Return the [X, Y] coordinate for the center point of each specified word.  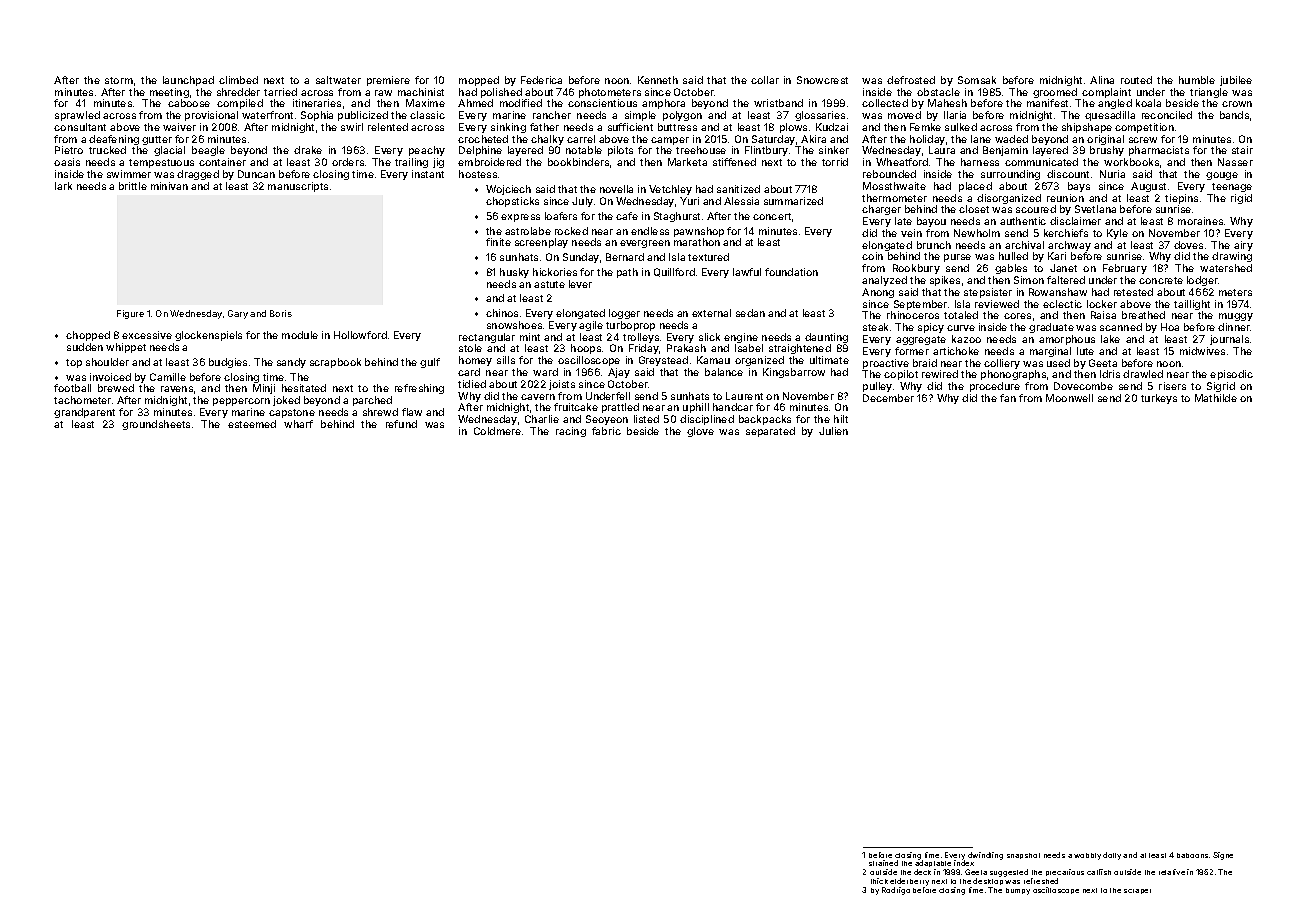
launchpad [188, 81]
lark [63, 186]
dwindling [985, 856]
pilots [620, 151]
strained [883, 863]
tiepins [1181, 199]
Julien [833, 431]
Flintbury [766, 151]
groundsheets [156, 425]
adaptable [933, 863]
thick [879, 881]
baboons [1192, 855]
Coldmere [497, 431]
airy [1243, 246]
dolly [1112, 856]
